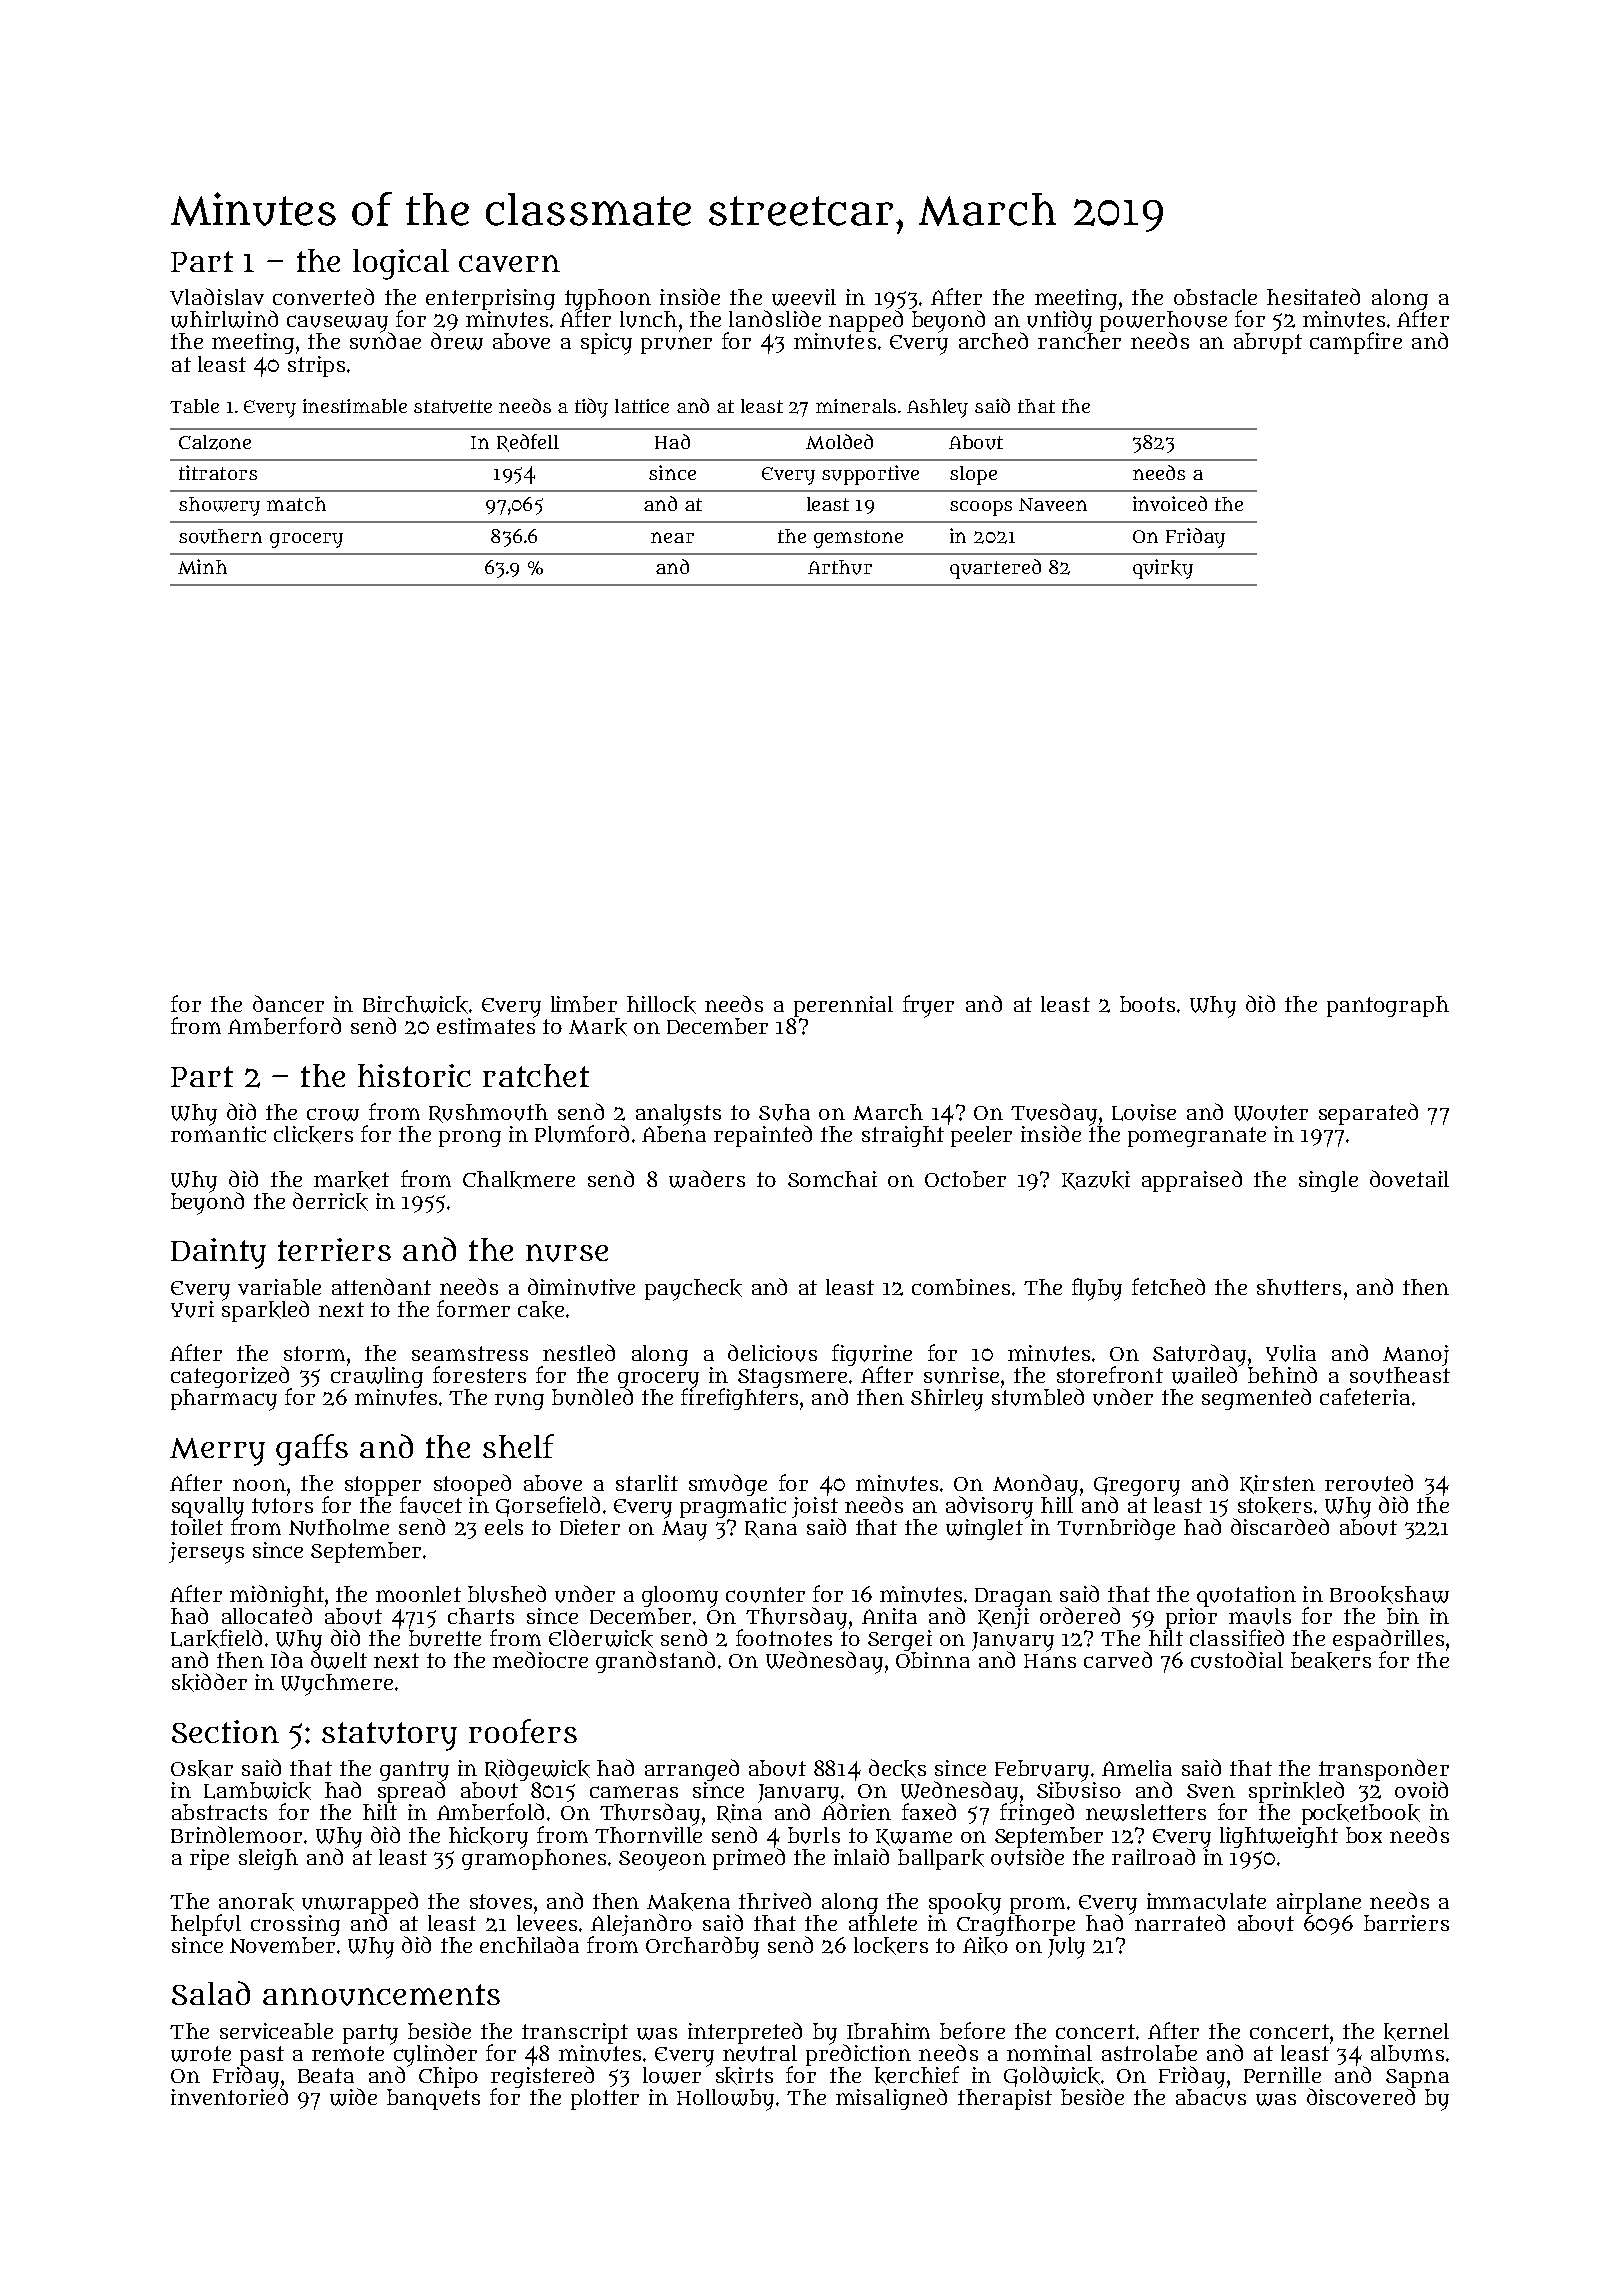 This screenshot has height=2292, width=1620. What do you see at coordinates (288, 1003) in the screenshot?
I see `dancer` at bounding box center [288, 1003].
